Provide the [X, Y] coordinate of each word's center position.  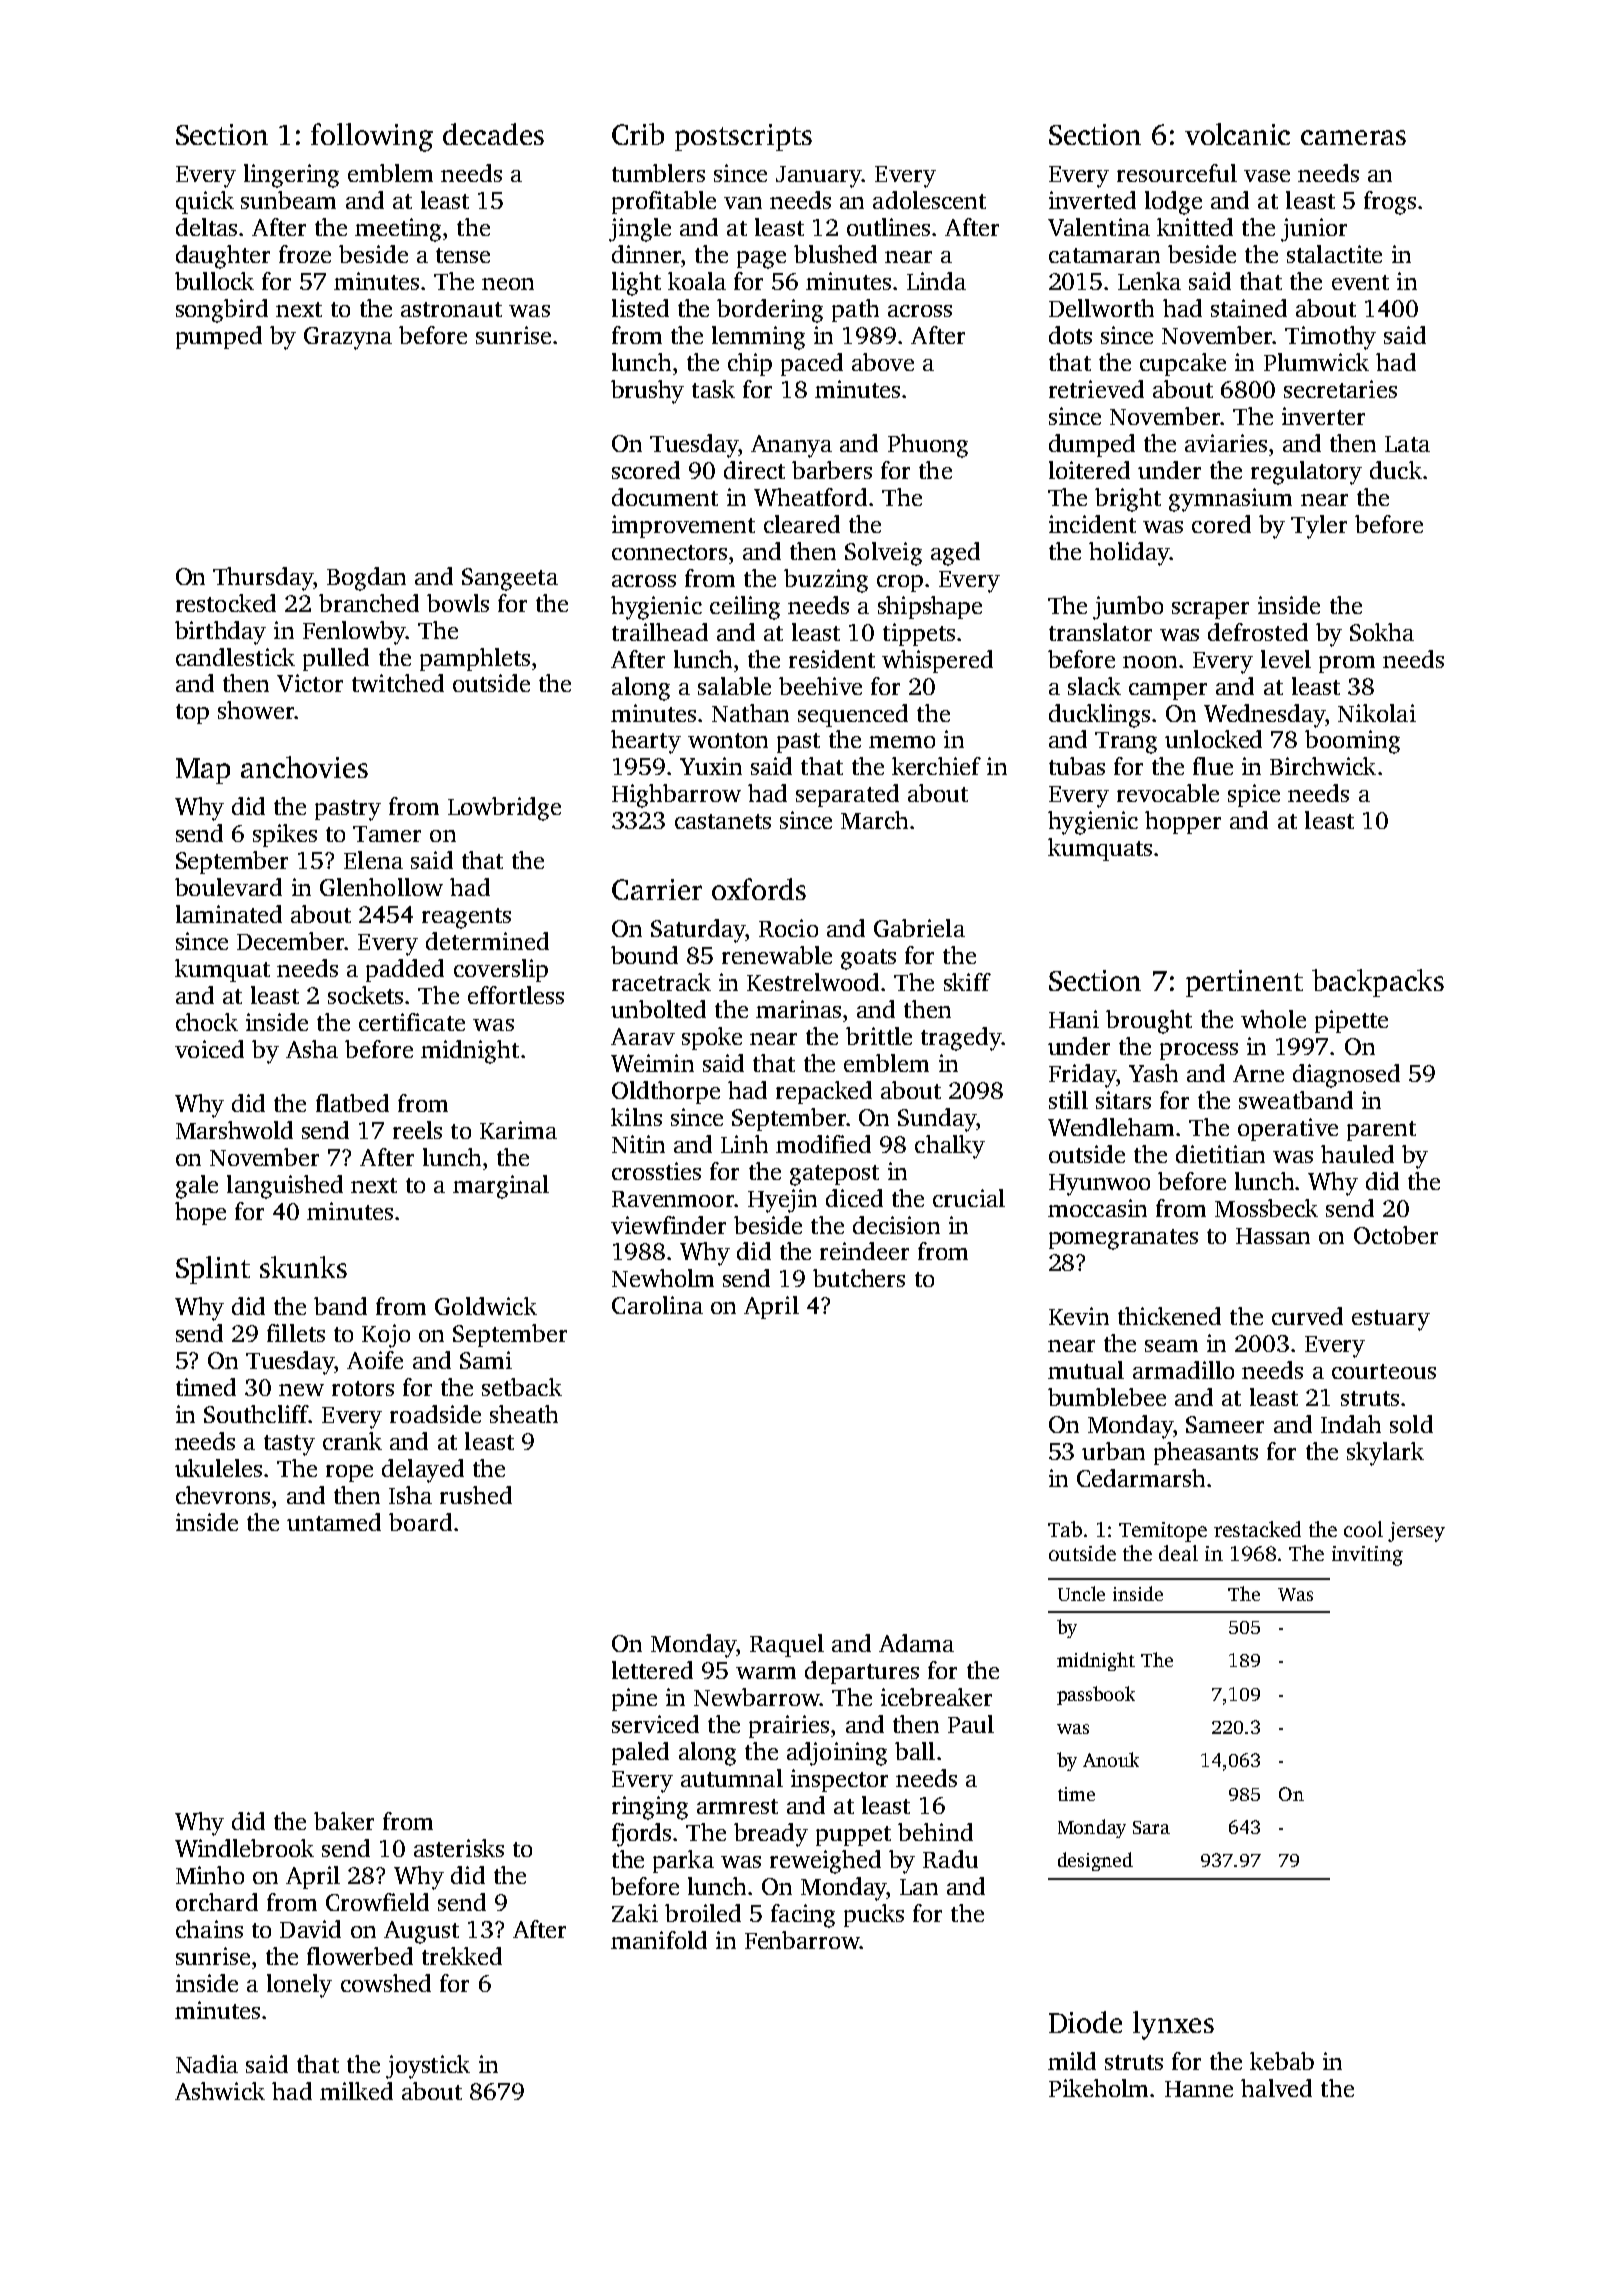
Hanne [1199, 2089]
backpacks [1378, 983]
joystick [428, 2067]
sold [1411, 1424]
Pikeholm [1098, 2088]
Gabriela [919, 928]
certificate [412, 1022]
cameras [1353, 137]
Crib [638, 134]
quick [205, 202]
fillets [296, 1333]
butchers [859, 1278]
